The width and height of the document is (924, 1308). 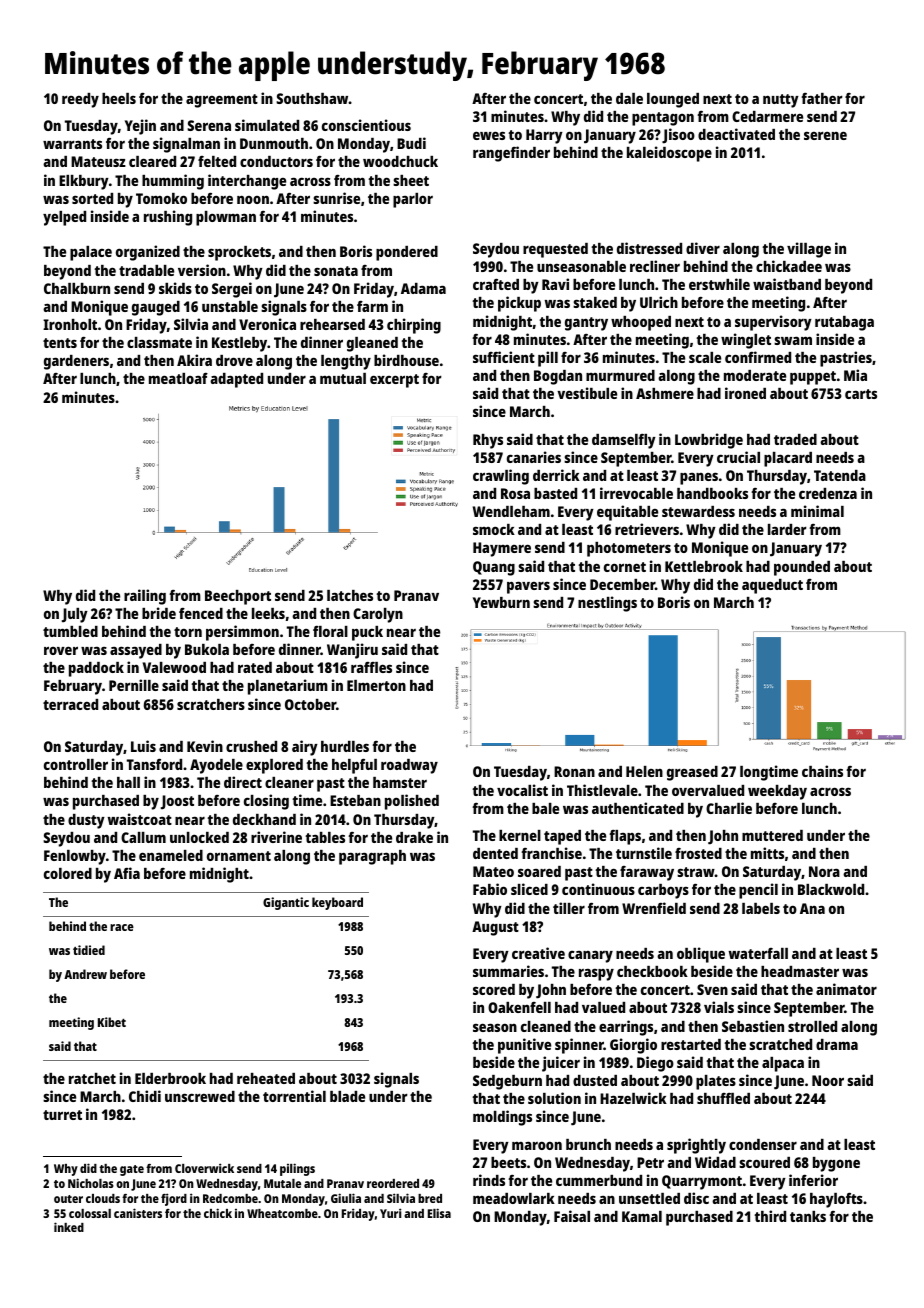 What do you see at coordinates (266, 1078) in the document?
I see `reheated` at bounding box center [266, 1078].
